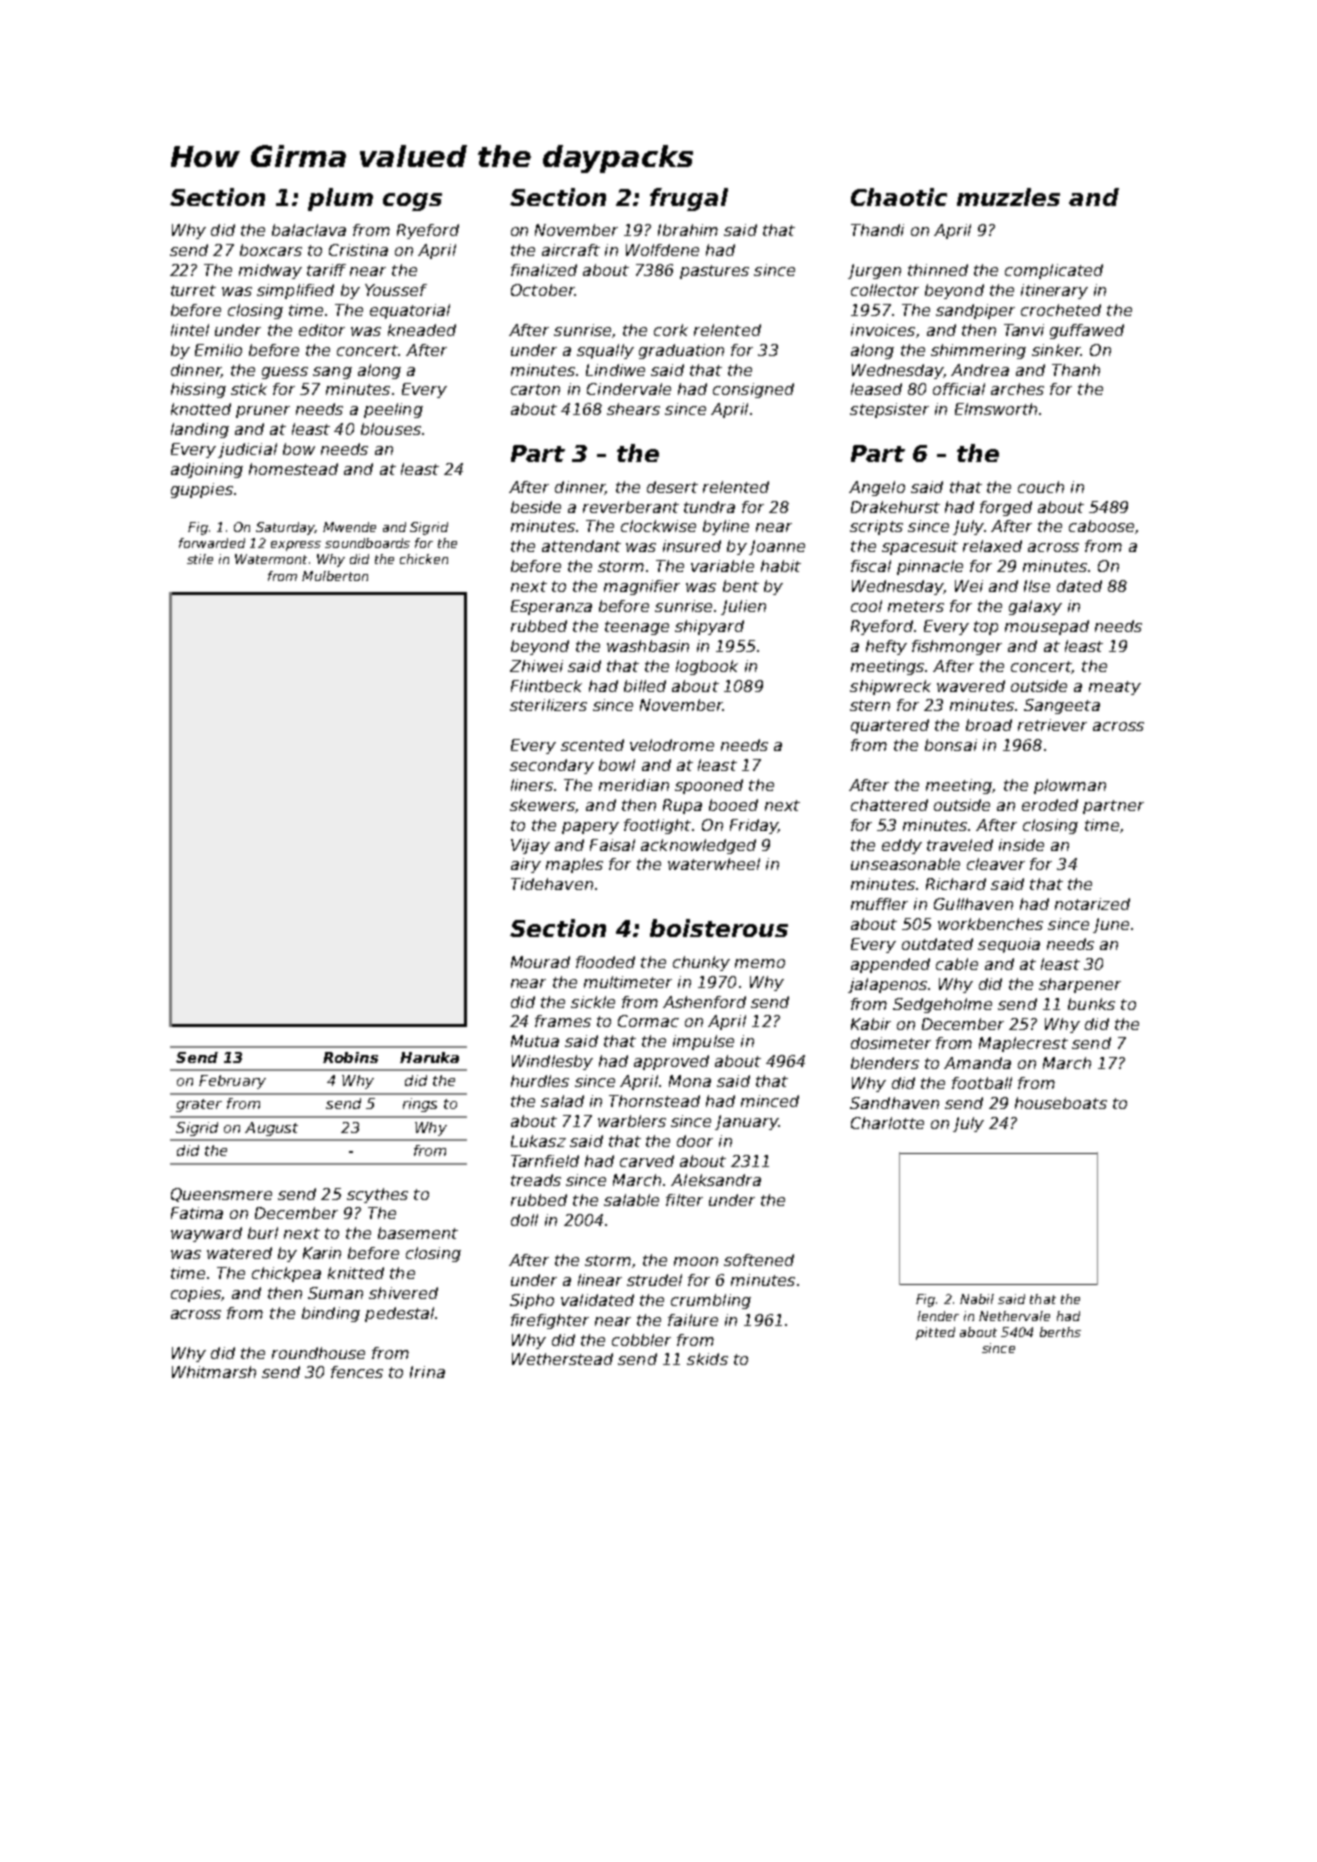  Describe the element at coordinates (719, 928) in the screenshot. I see `boisterous` at that location.
